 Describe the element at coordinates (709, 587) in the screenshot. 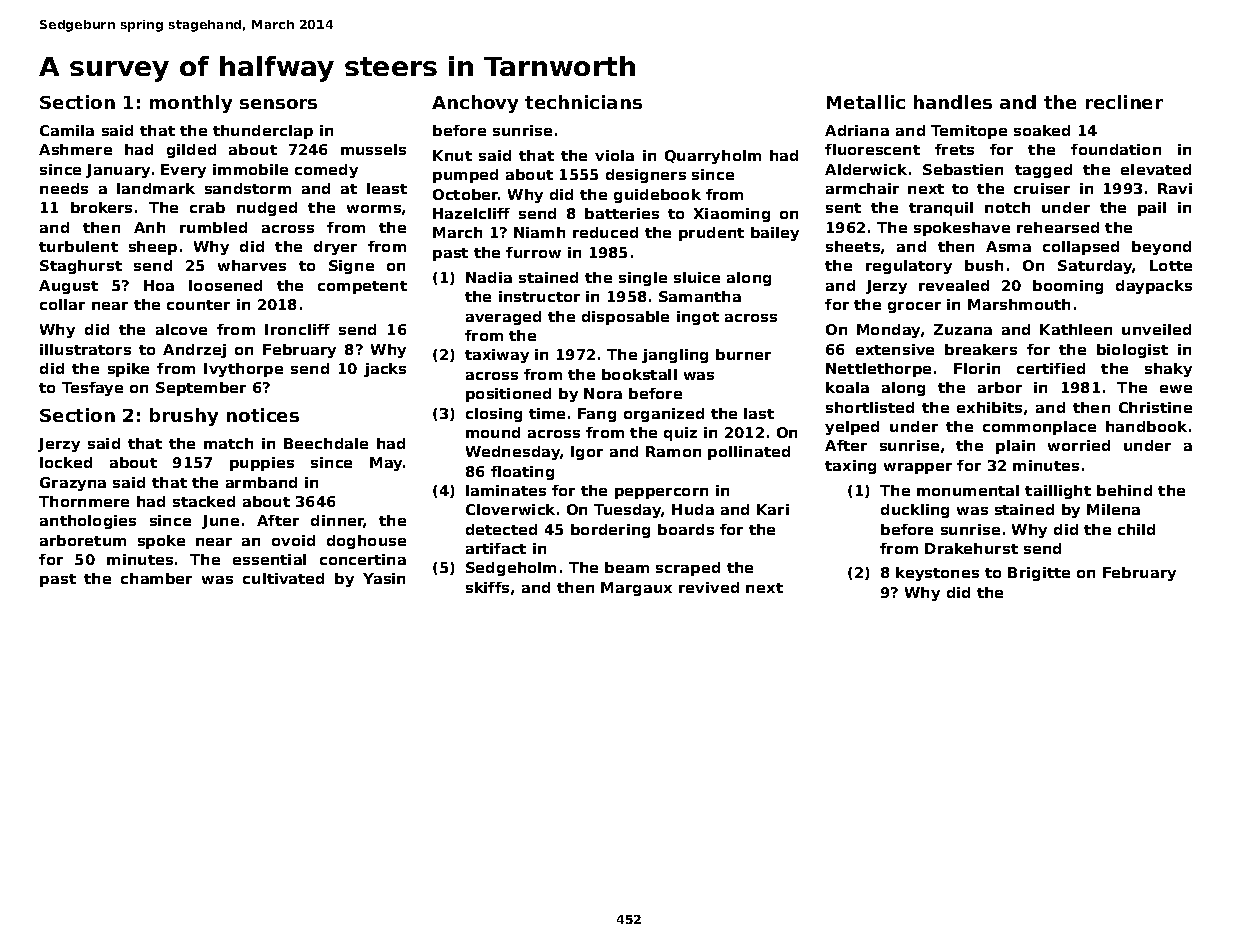

I see `revived` at that location.
